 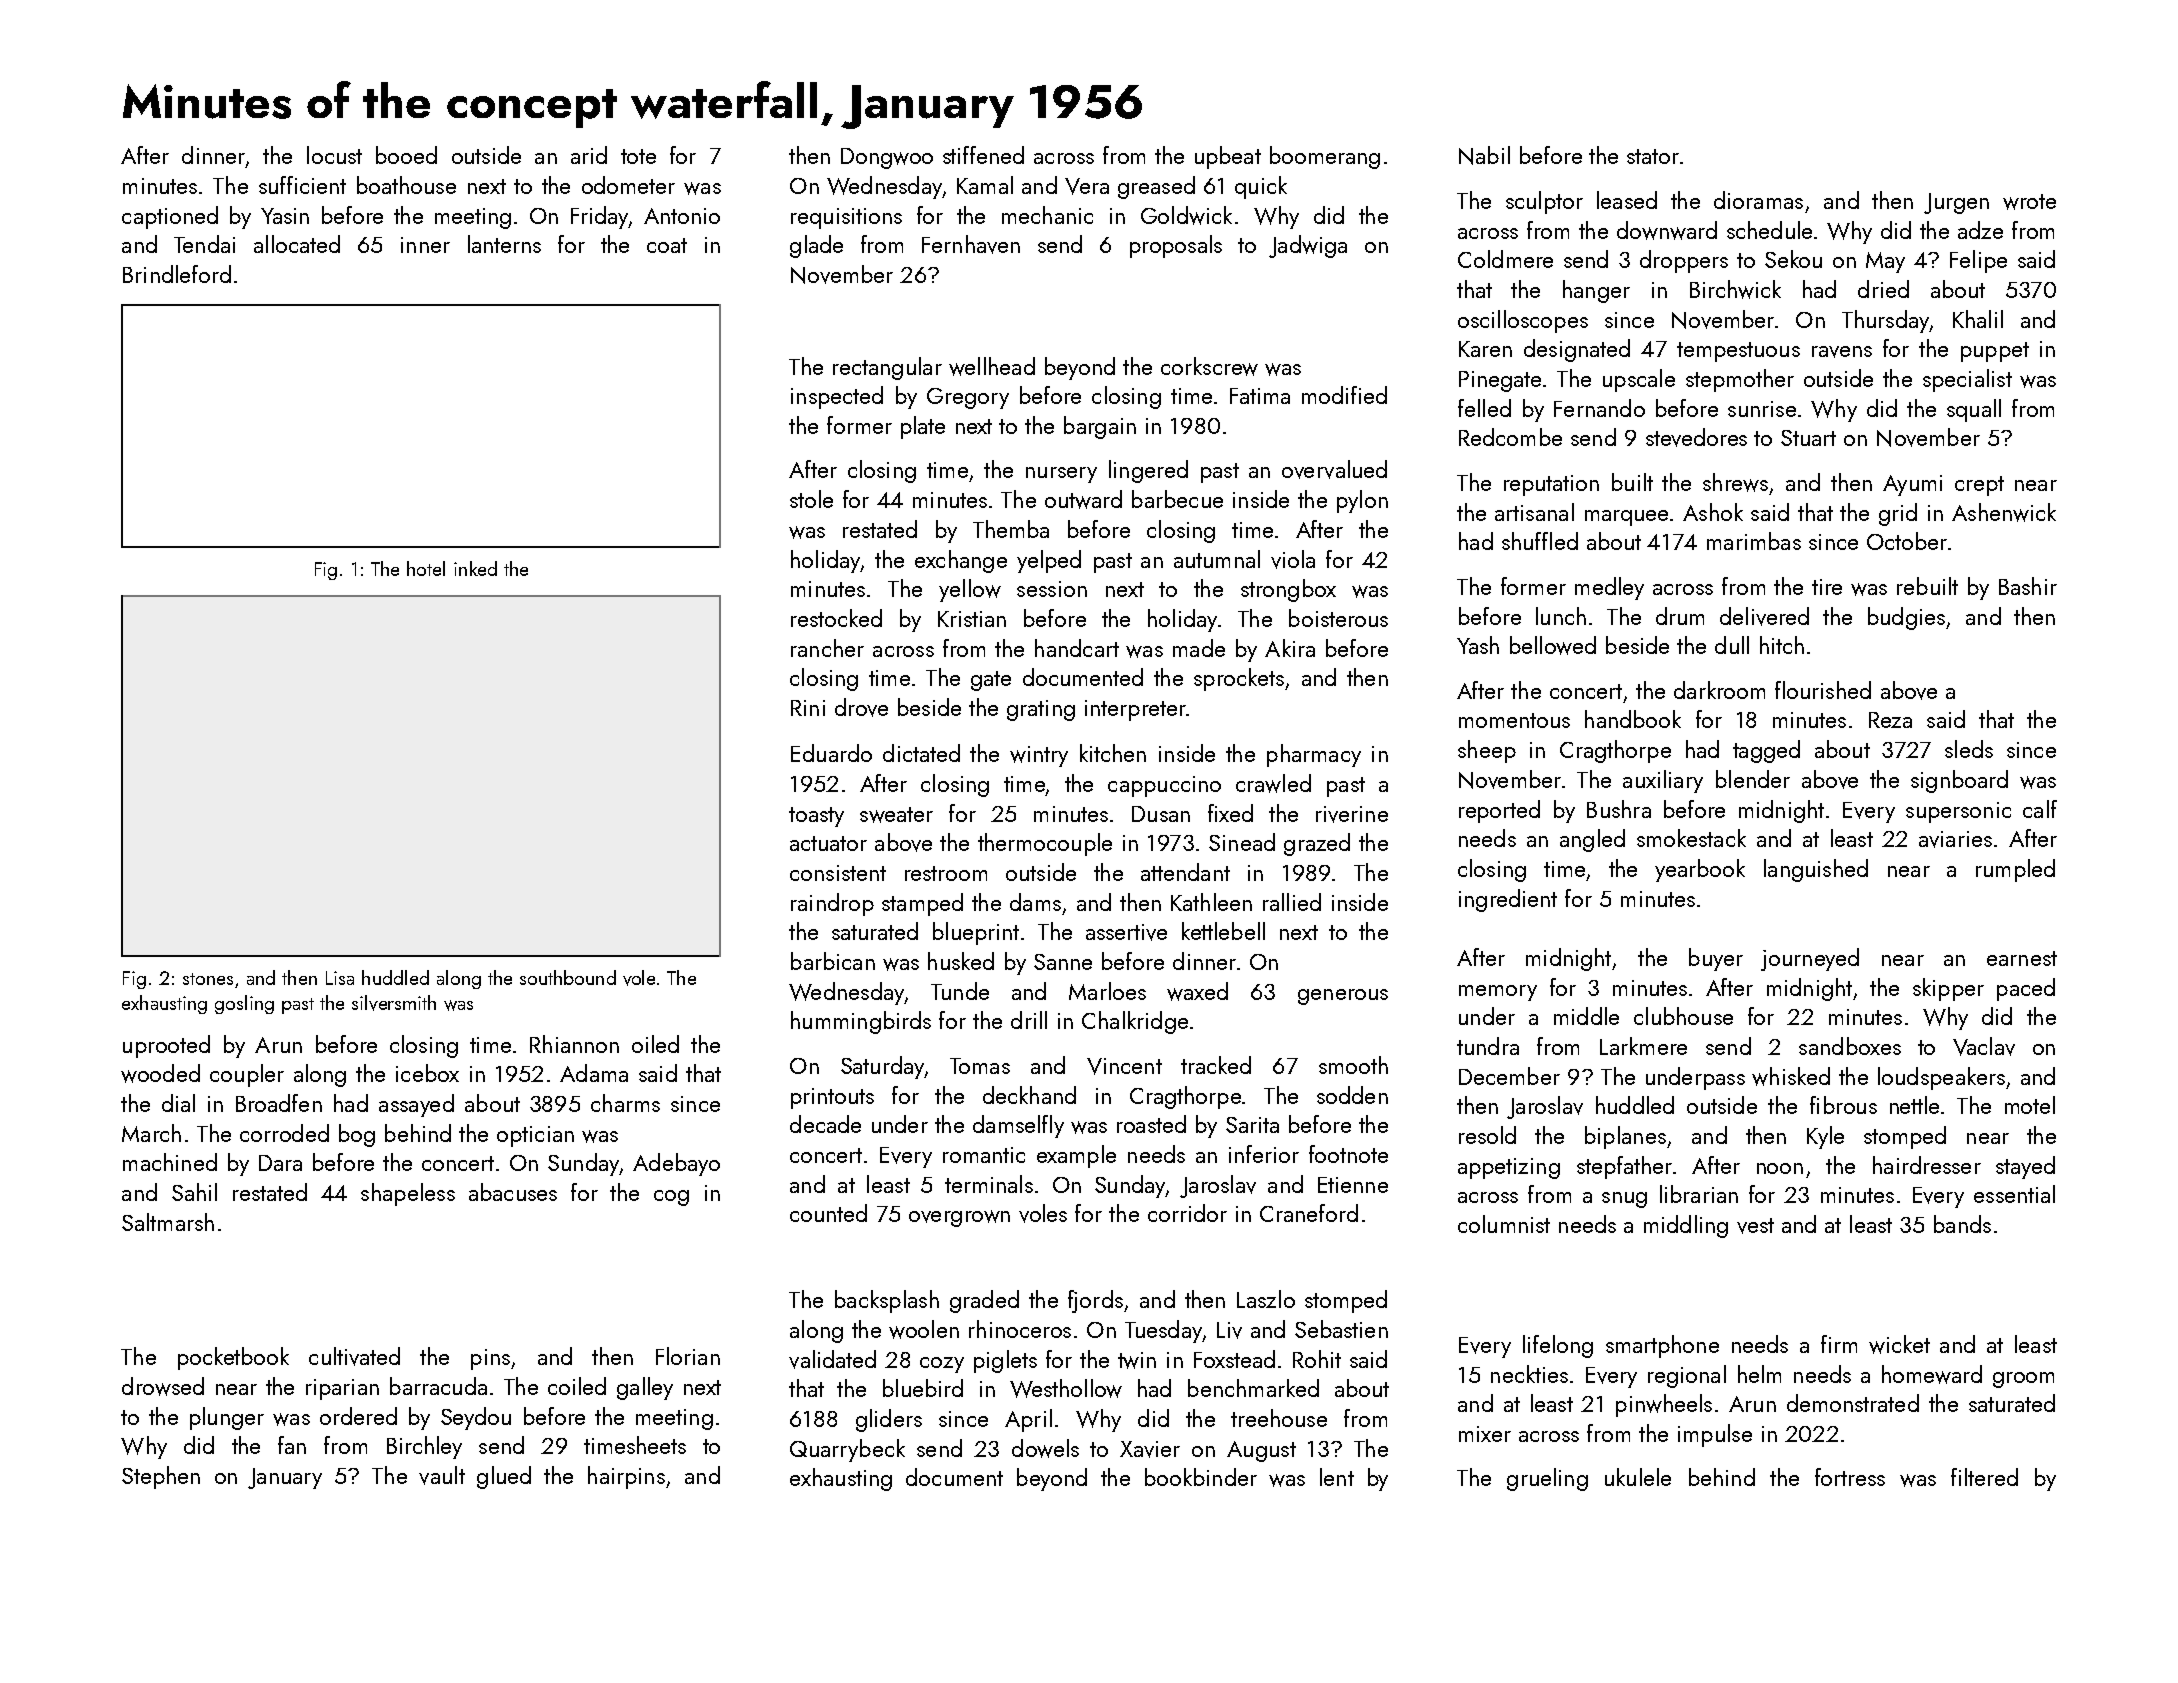 What do you see at coordinates (861, 1022) in the screenshot?
I see `hummingbirds` at bounding box center [861, 1022].
